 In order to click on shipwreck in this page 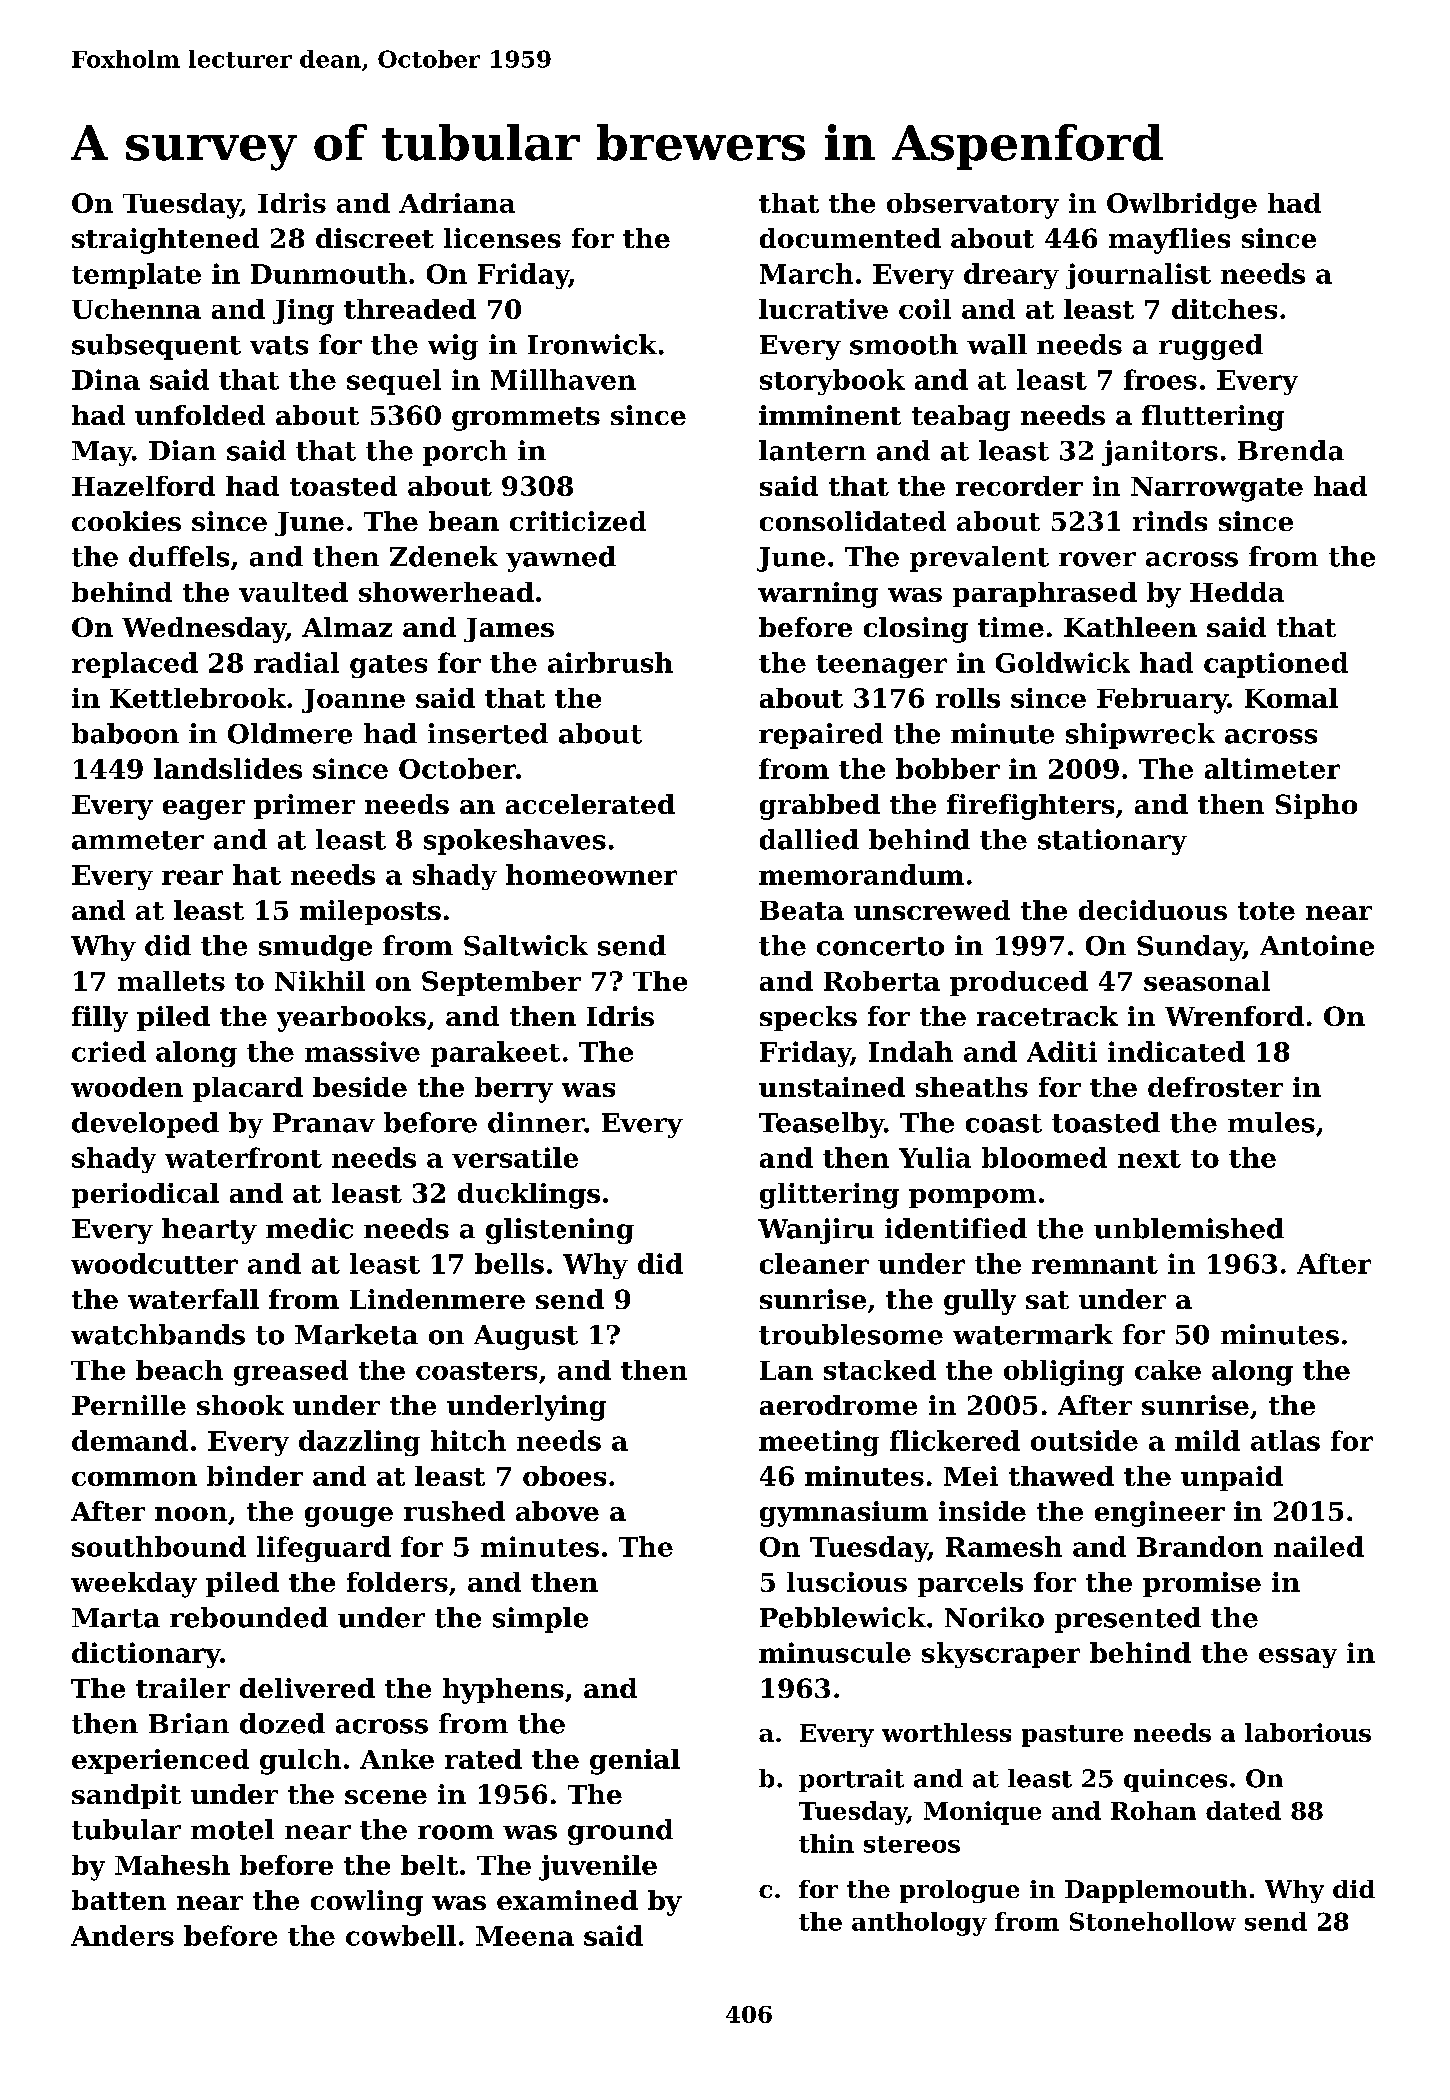, I will do `click(1140, 736)`.
